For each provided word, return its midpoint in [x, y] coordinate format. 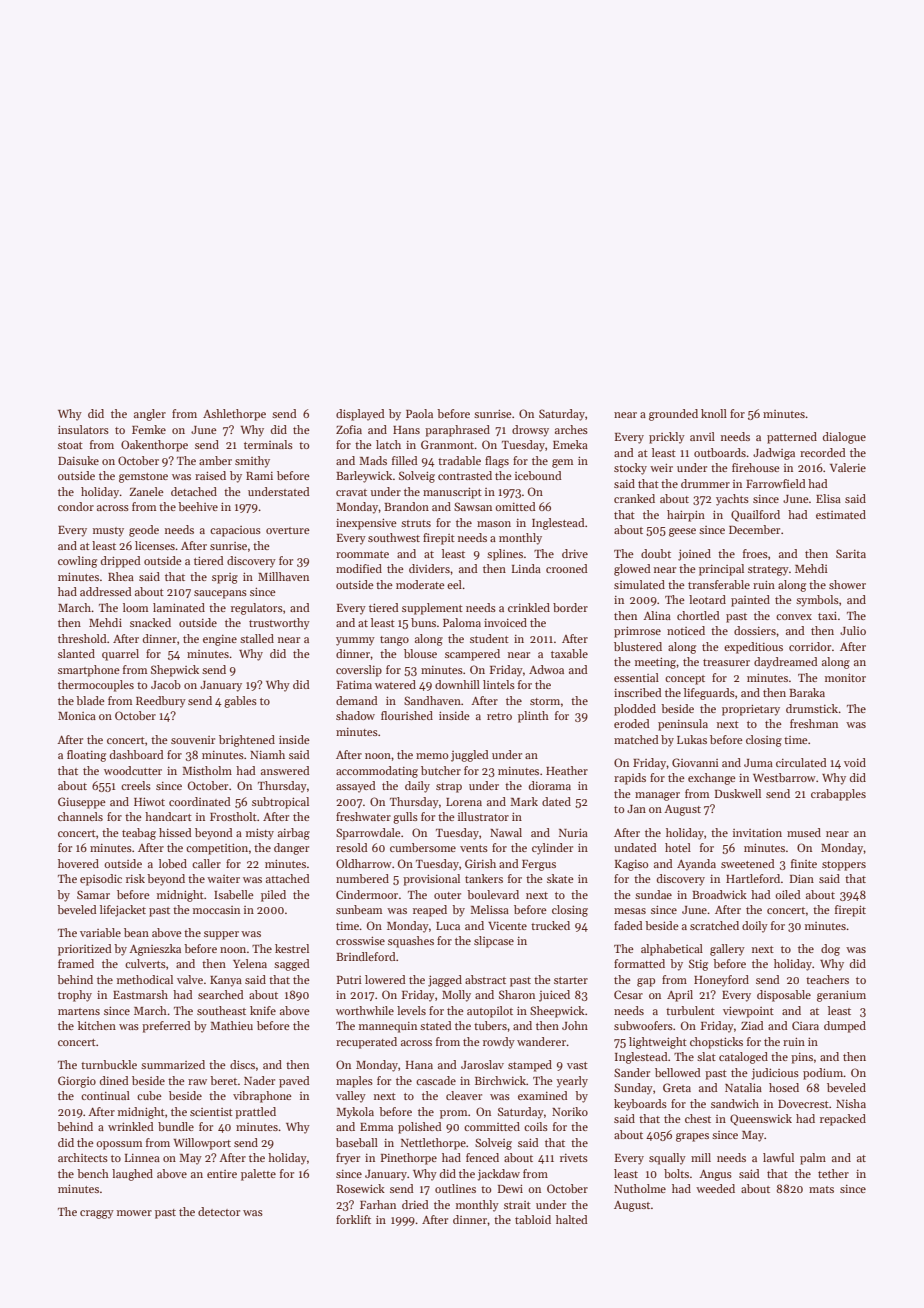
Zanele [146, 491]
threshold [82, 638]
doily [755, 927]
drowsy [530, 431]
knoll [714, 413]
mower [134, 1213]
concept [685, 680]
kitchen [97, 1025]
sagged [292, 965]
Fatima [354, 684]
